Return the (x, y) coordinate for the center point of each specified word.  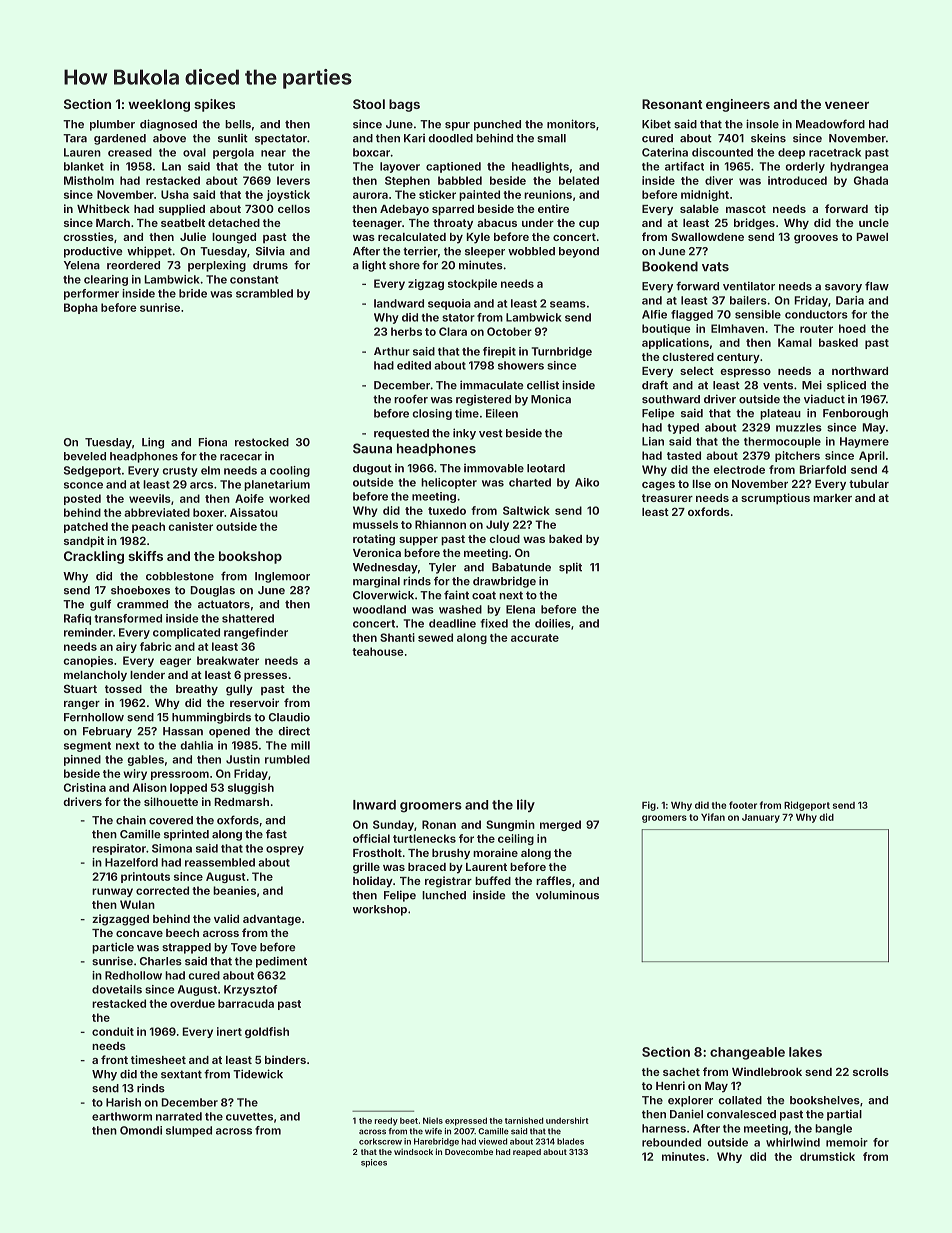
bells (238, 124)
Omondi (141, 1130)
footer (743, 805)
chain (131, 820)
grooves (816, 239)
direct (294, 731)
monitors (571, 124)
